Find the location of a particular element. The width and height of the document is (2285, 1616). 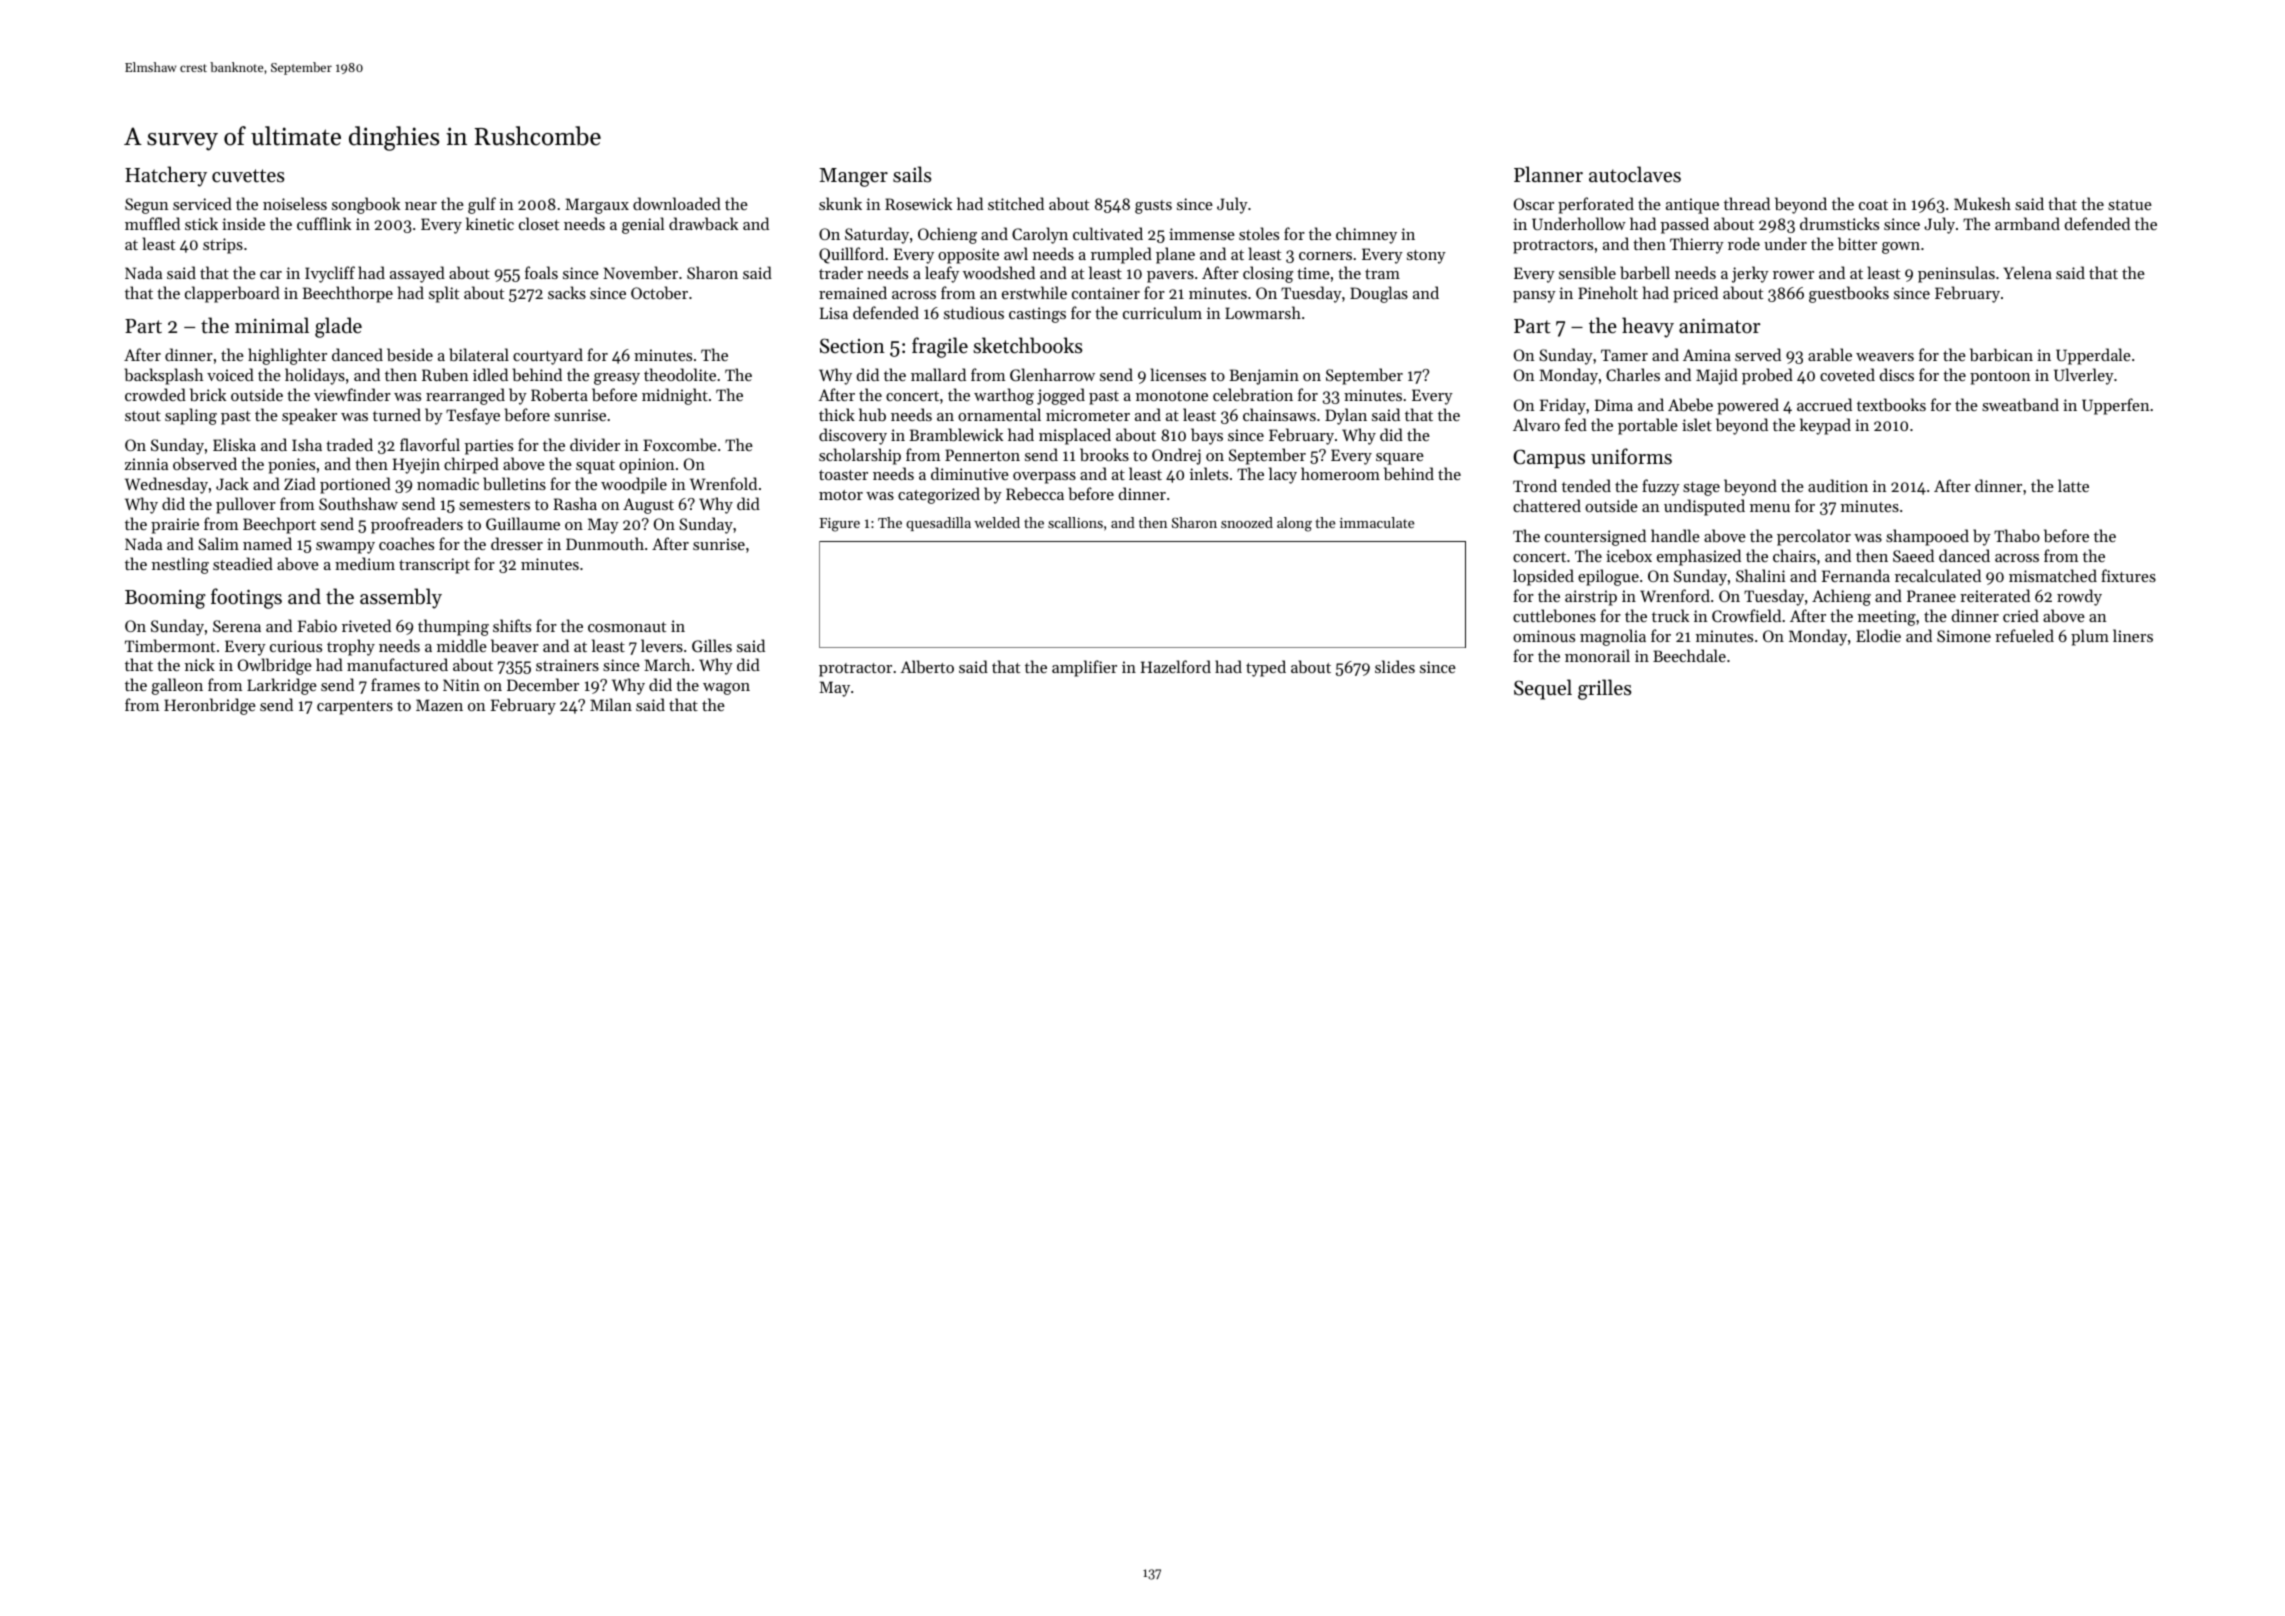

grilles is located at coordinates (1605, 689).
